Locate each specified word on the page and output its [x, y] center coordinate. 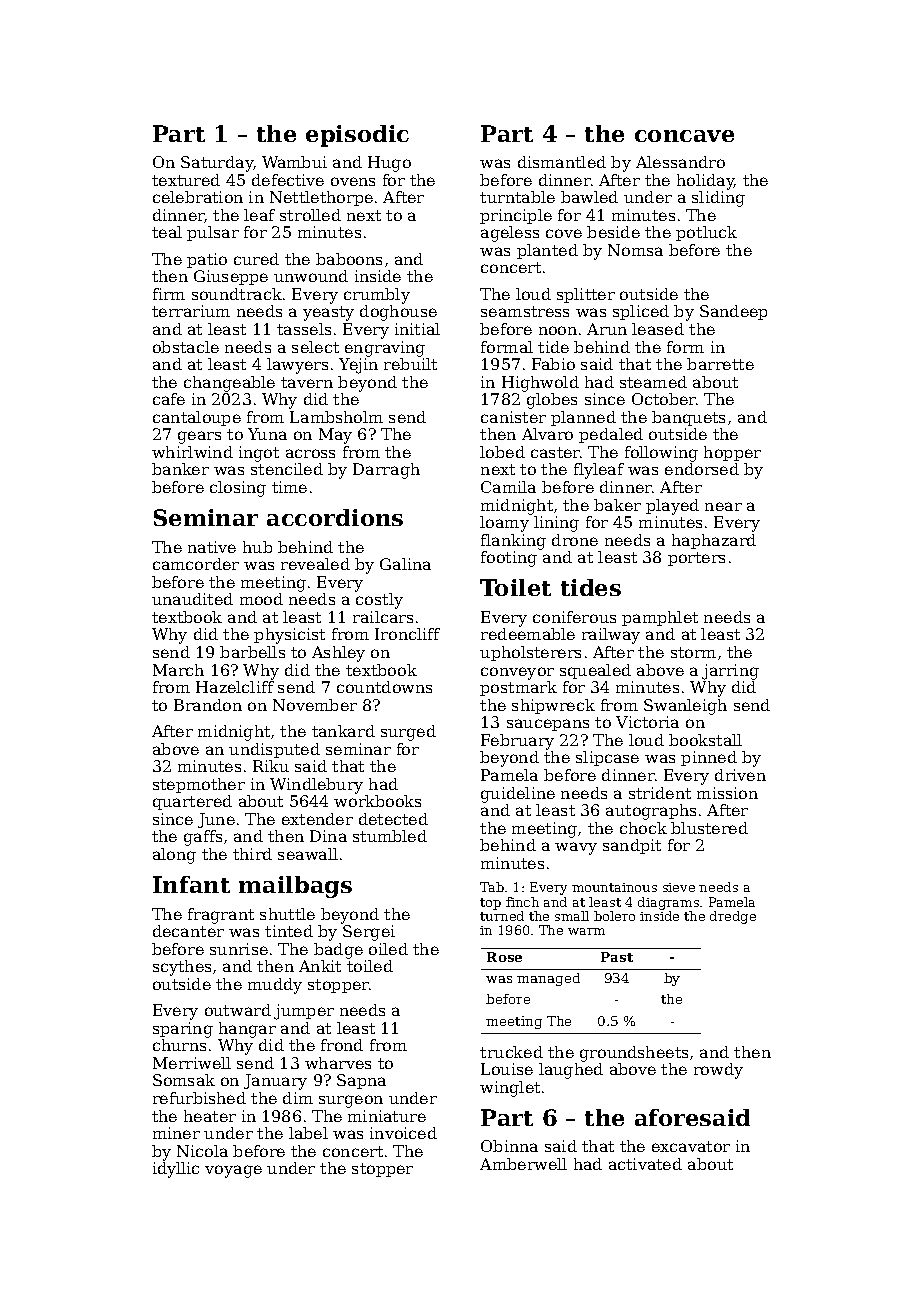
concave [684, 136]
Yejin [358, 366]
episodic [357, 136]
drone [575, 540]
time [289, 487]
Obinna [509, 1146]
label [308, 1133]
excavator [691, 1146]
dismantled [562, 162]
